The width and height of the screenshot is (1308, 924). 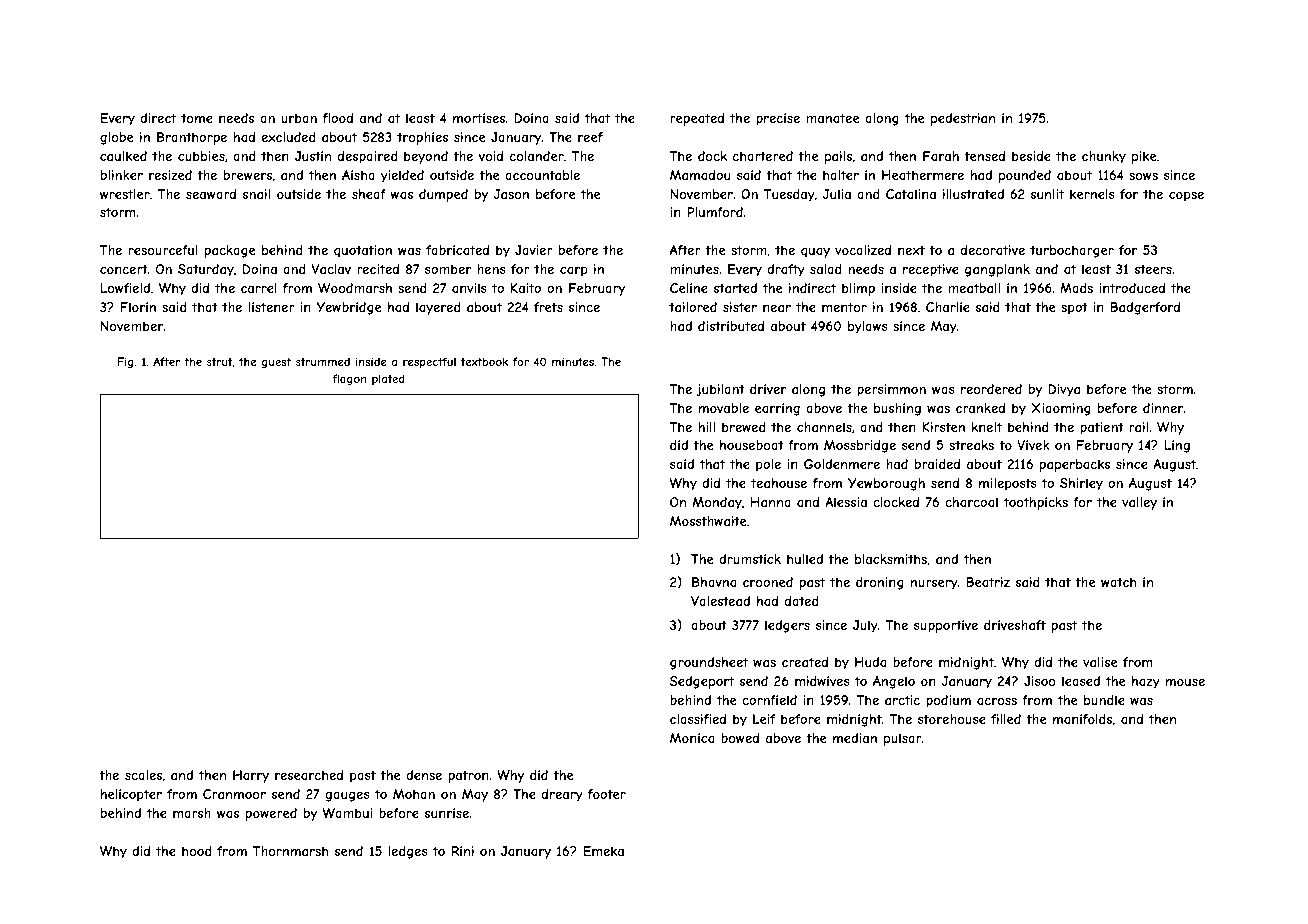 What do you see at coordinates (1047, 194) in the screenshot?
I see `sunlit` at bounding box center [1047, 194].
